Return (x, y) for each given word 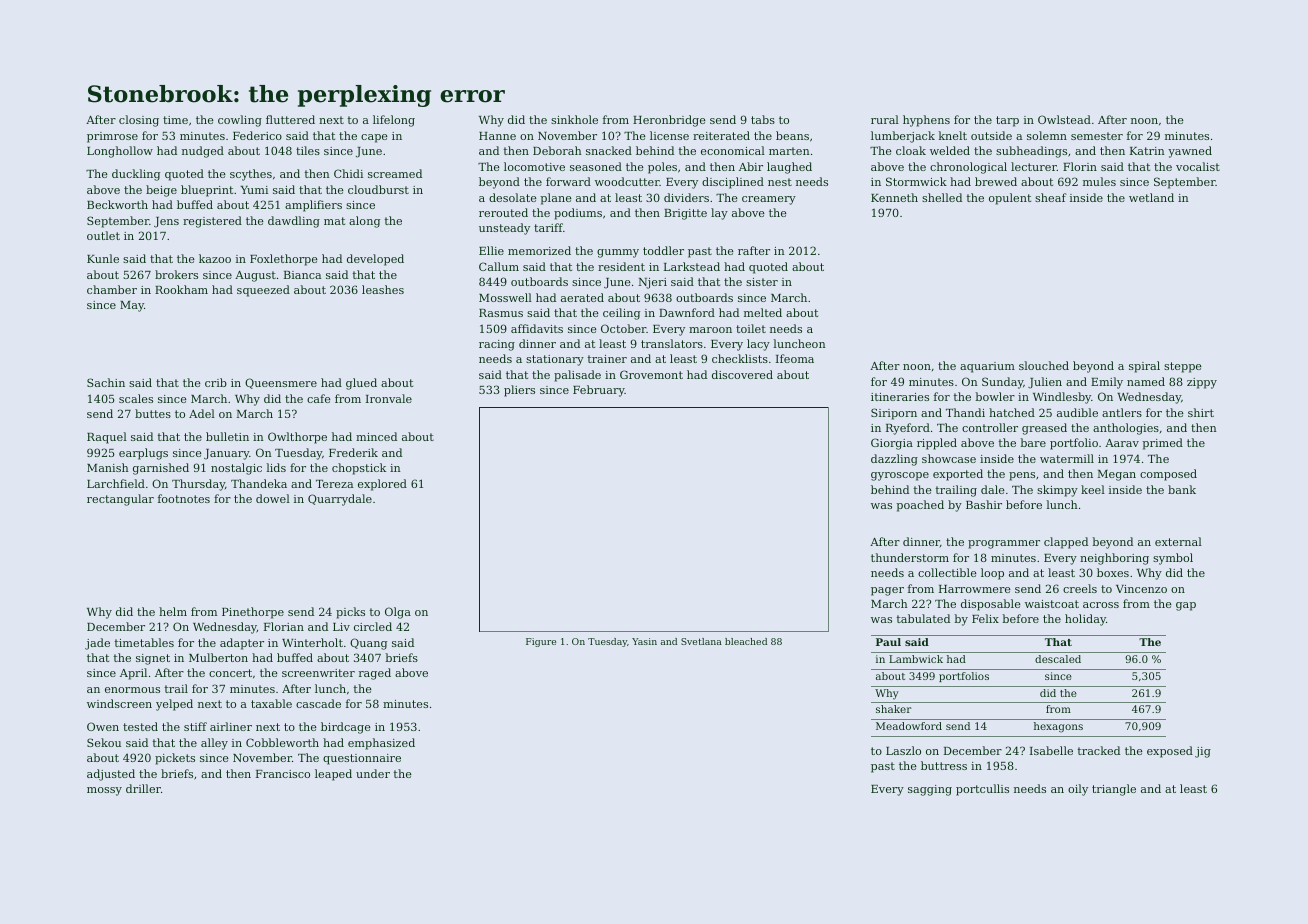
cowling (240, 121)
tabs (763, 119)
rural (885, 119)
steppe (1183, 367)
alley (214, 744)
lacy (758, 345)
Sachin (106, 382)
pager (887, 591)
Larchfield (116, 483)
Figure (541, 642)
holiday (1085, 620)
